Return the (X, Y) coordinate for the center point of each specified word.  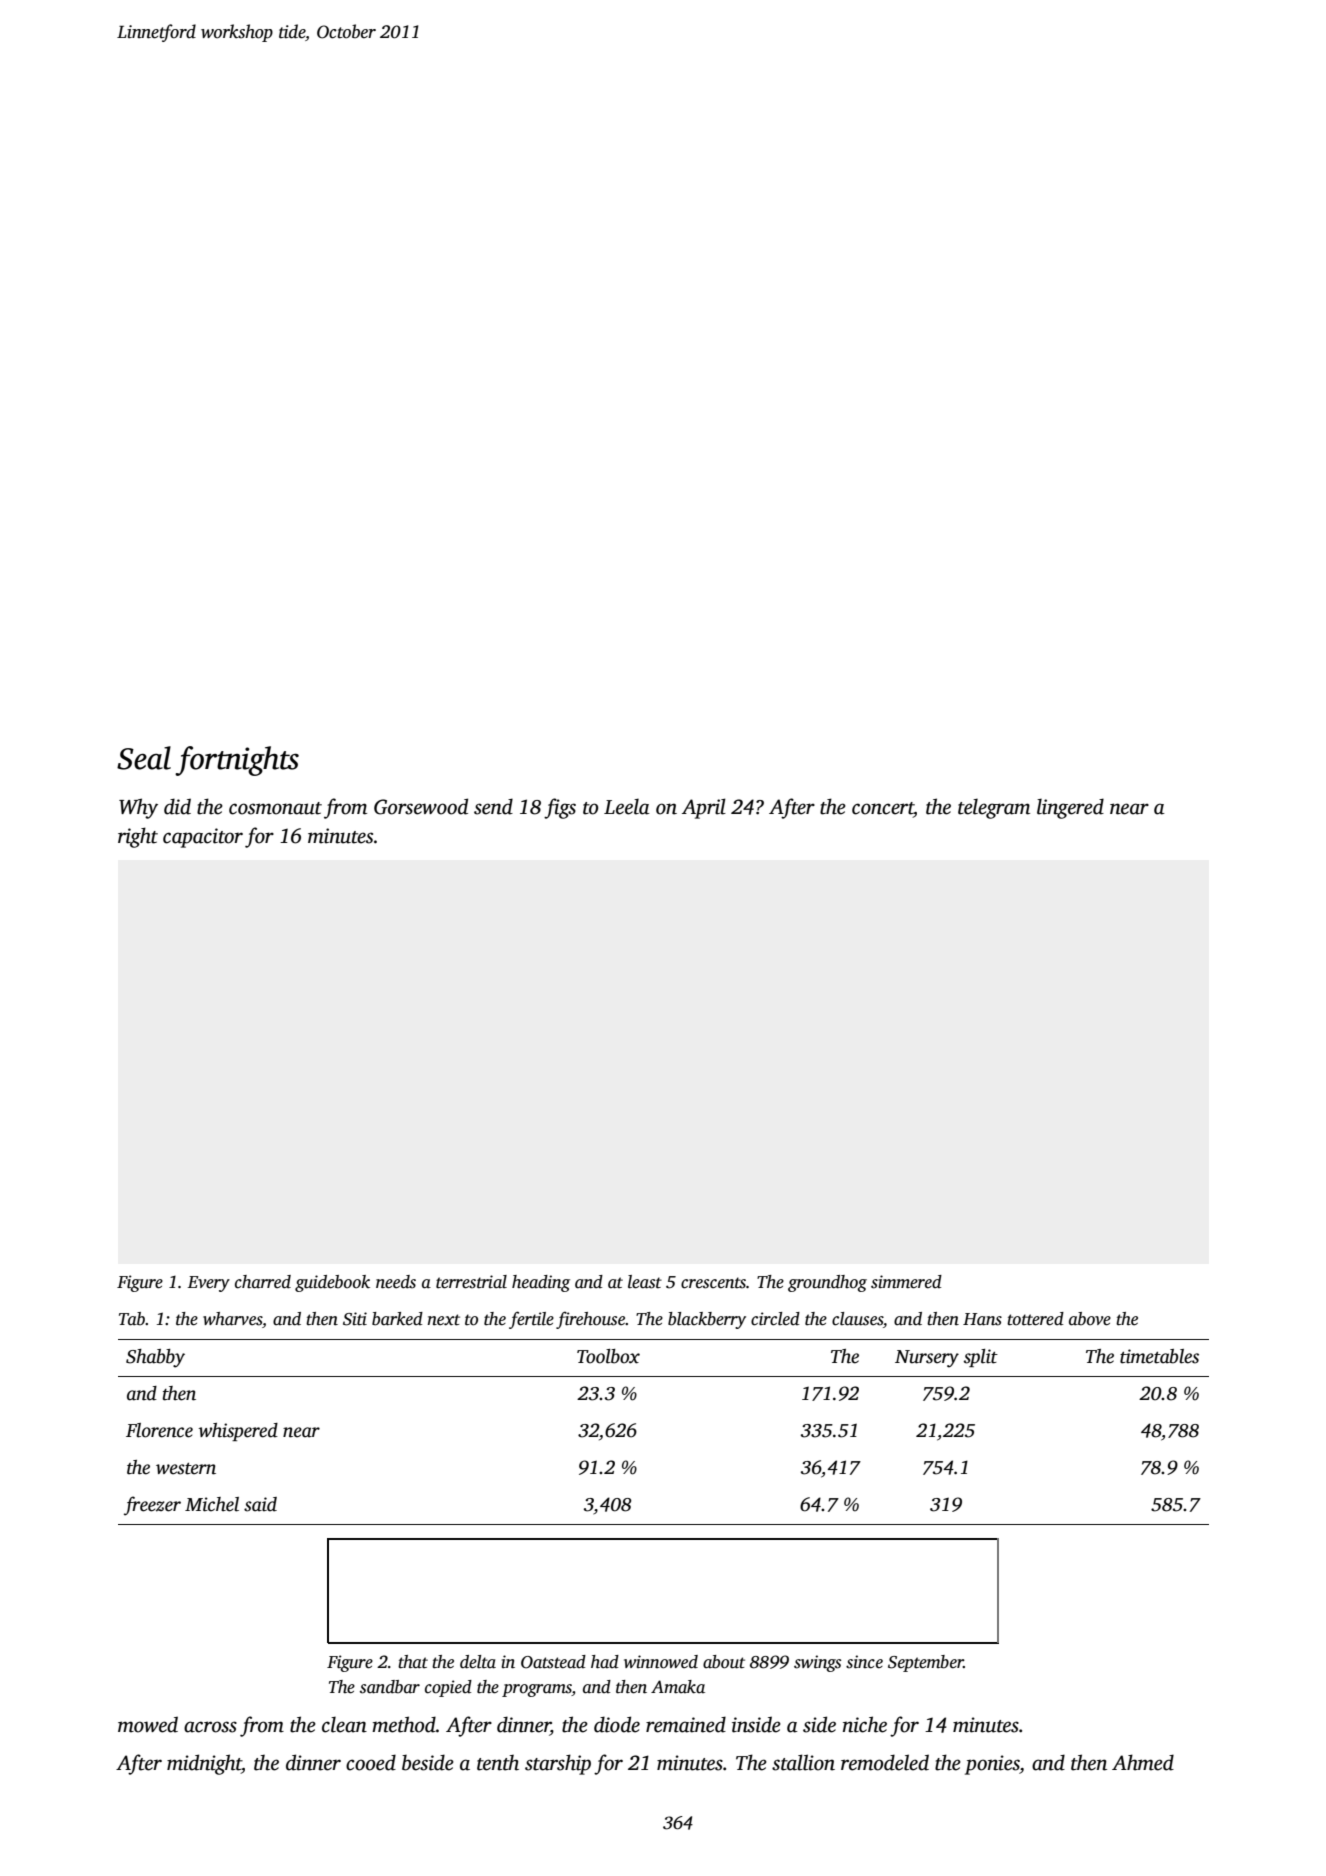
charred (263, 1282)
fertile (531, 1320)
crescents (713, 1283)
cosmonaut (275, 808)
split (981, 1358)
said (260, 1504)
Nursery (927, 1359)
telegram (994, 809)
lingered (1070, 808)
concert (883, 809)
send (493, 806)
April (704, 808)
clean (344, 1725)
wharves (232, 1319)
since (864, 1662)
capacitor (203, 838)
